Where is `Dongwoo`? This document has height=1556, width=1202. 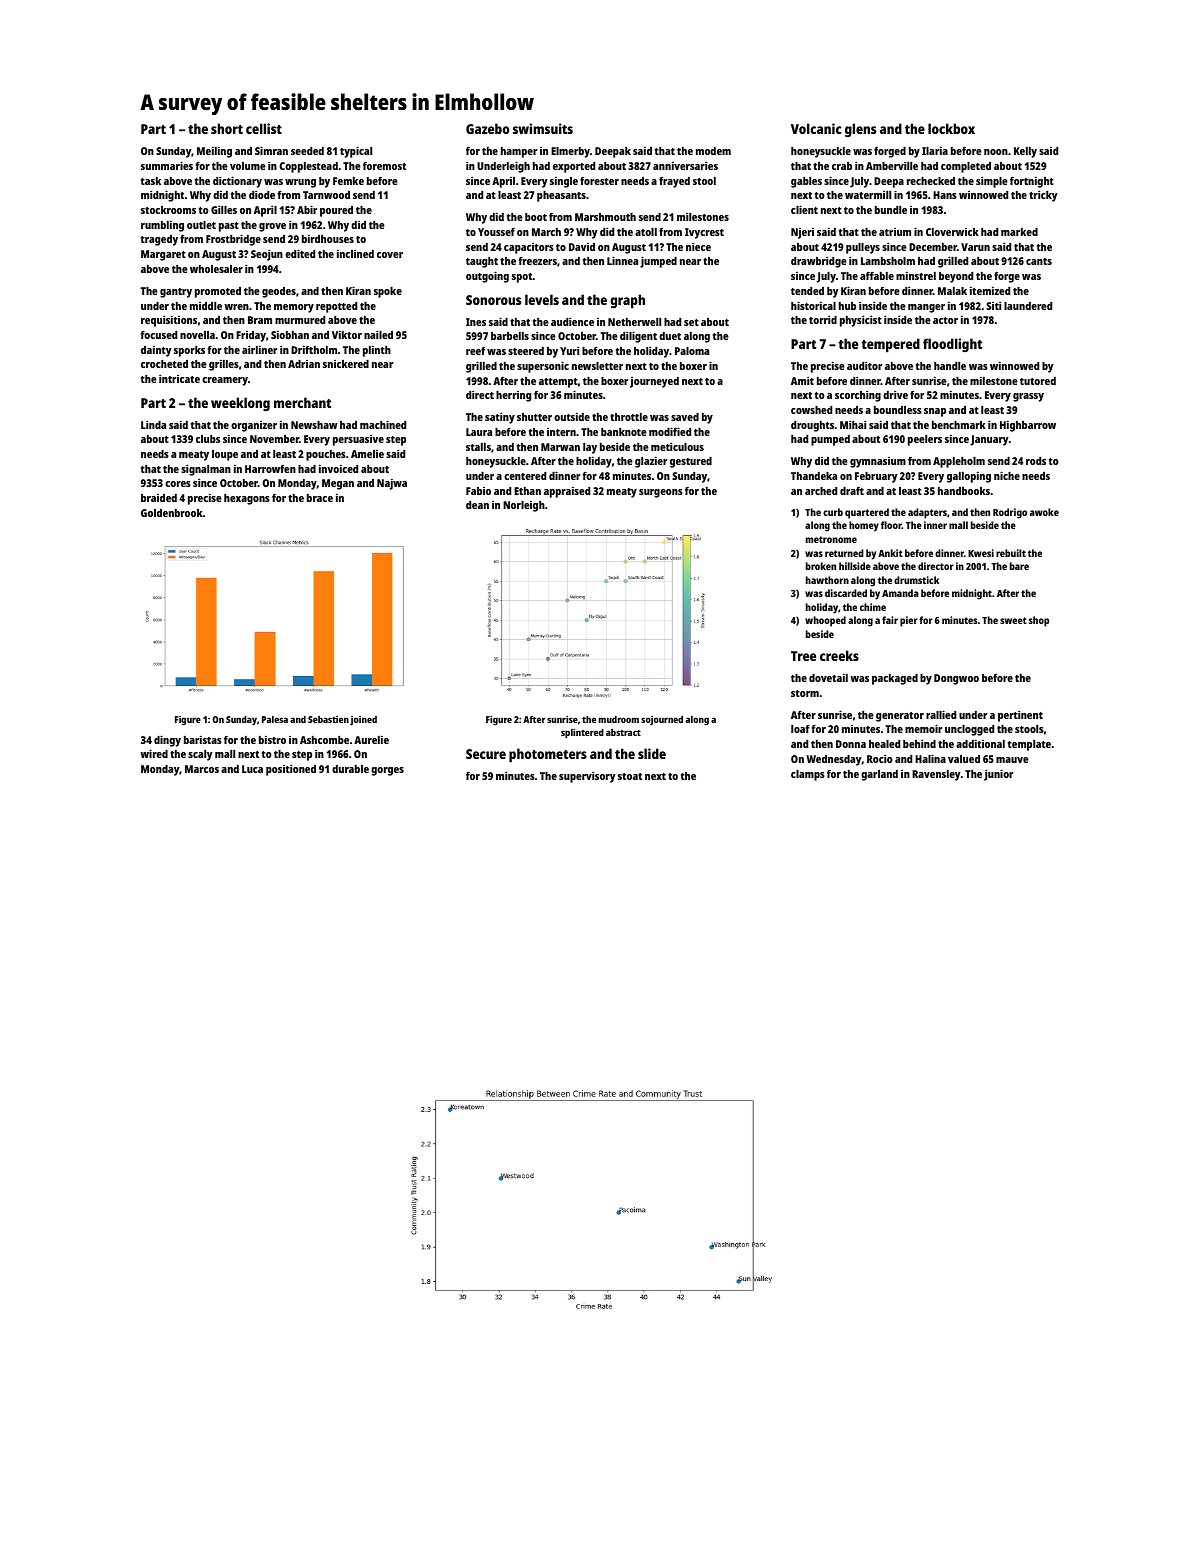 Dongwoo is located at coordinates (956, 679).
